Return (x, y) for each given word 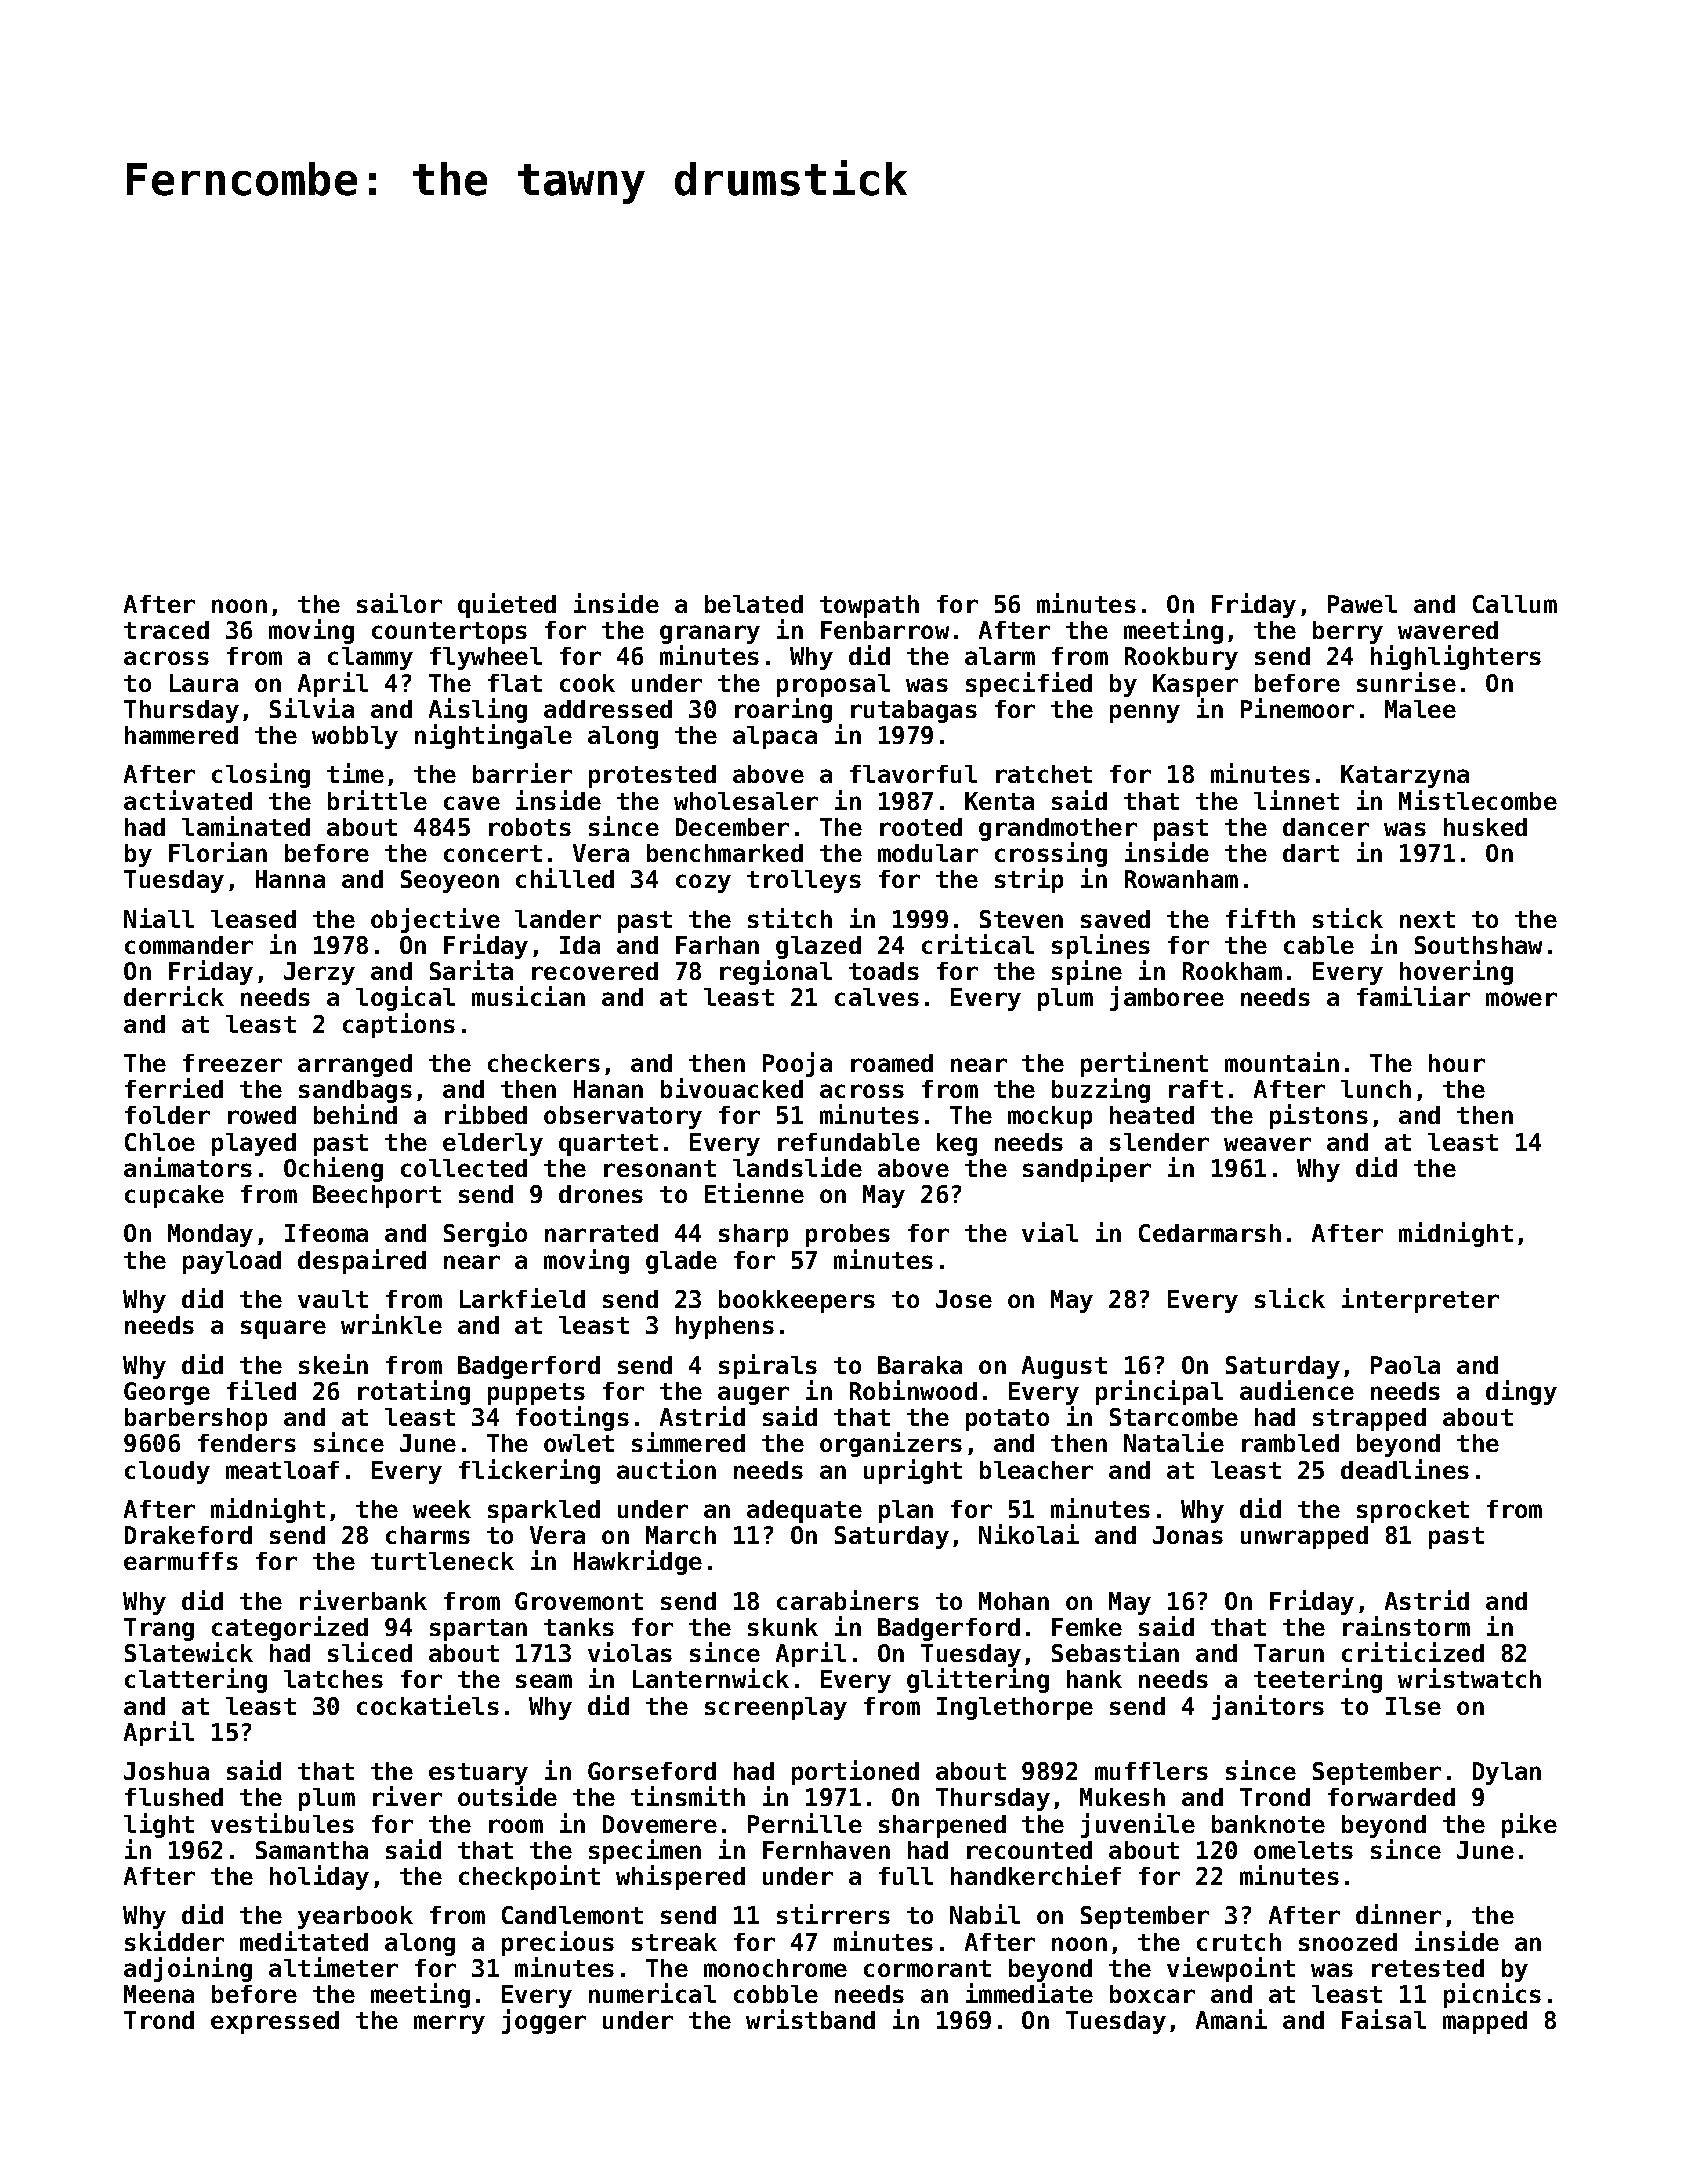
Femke (1087, 1627)
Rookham (1232, 971)
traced (166, 630)
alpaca (775, 737)
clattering (196, 1680)
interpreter (1420, 1300)
